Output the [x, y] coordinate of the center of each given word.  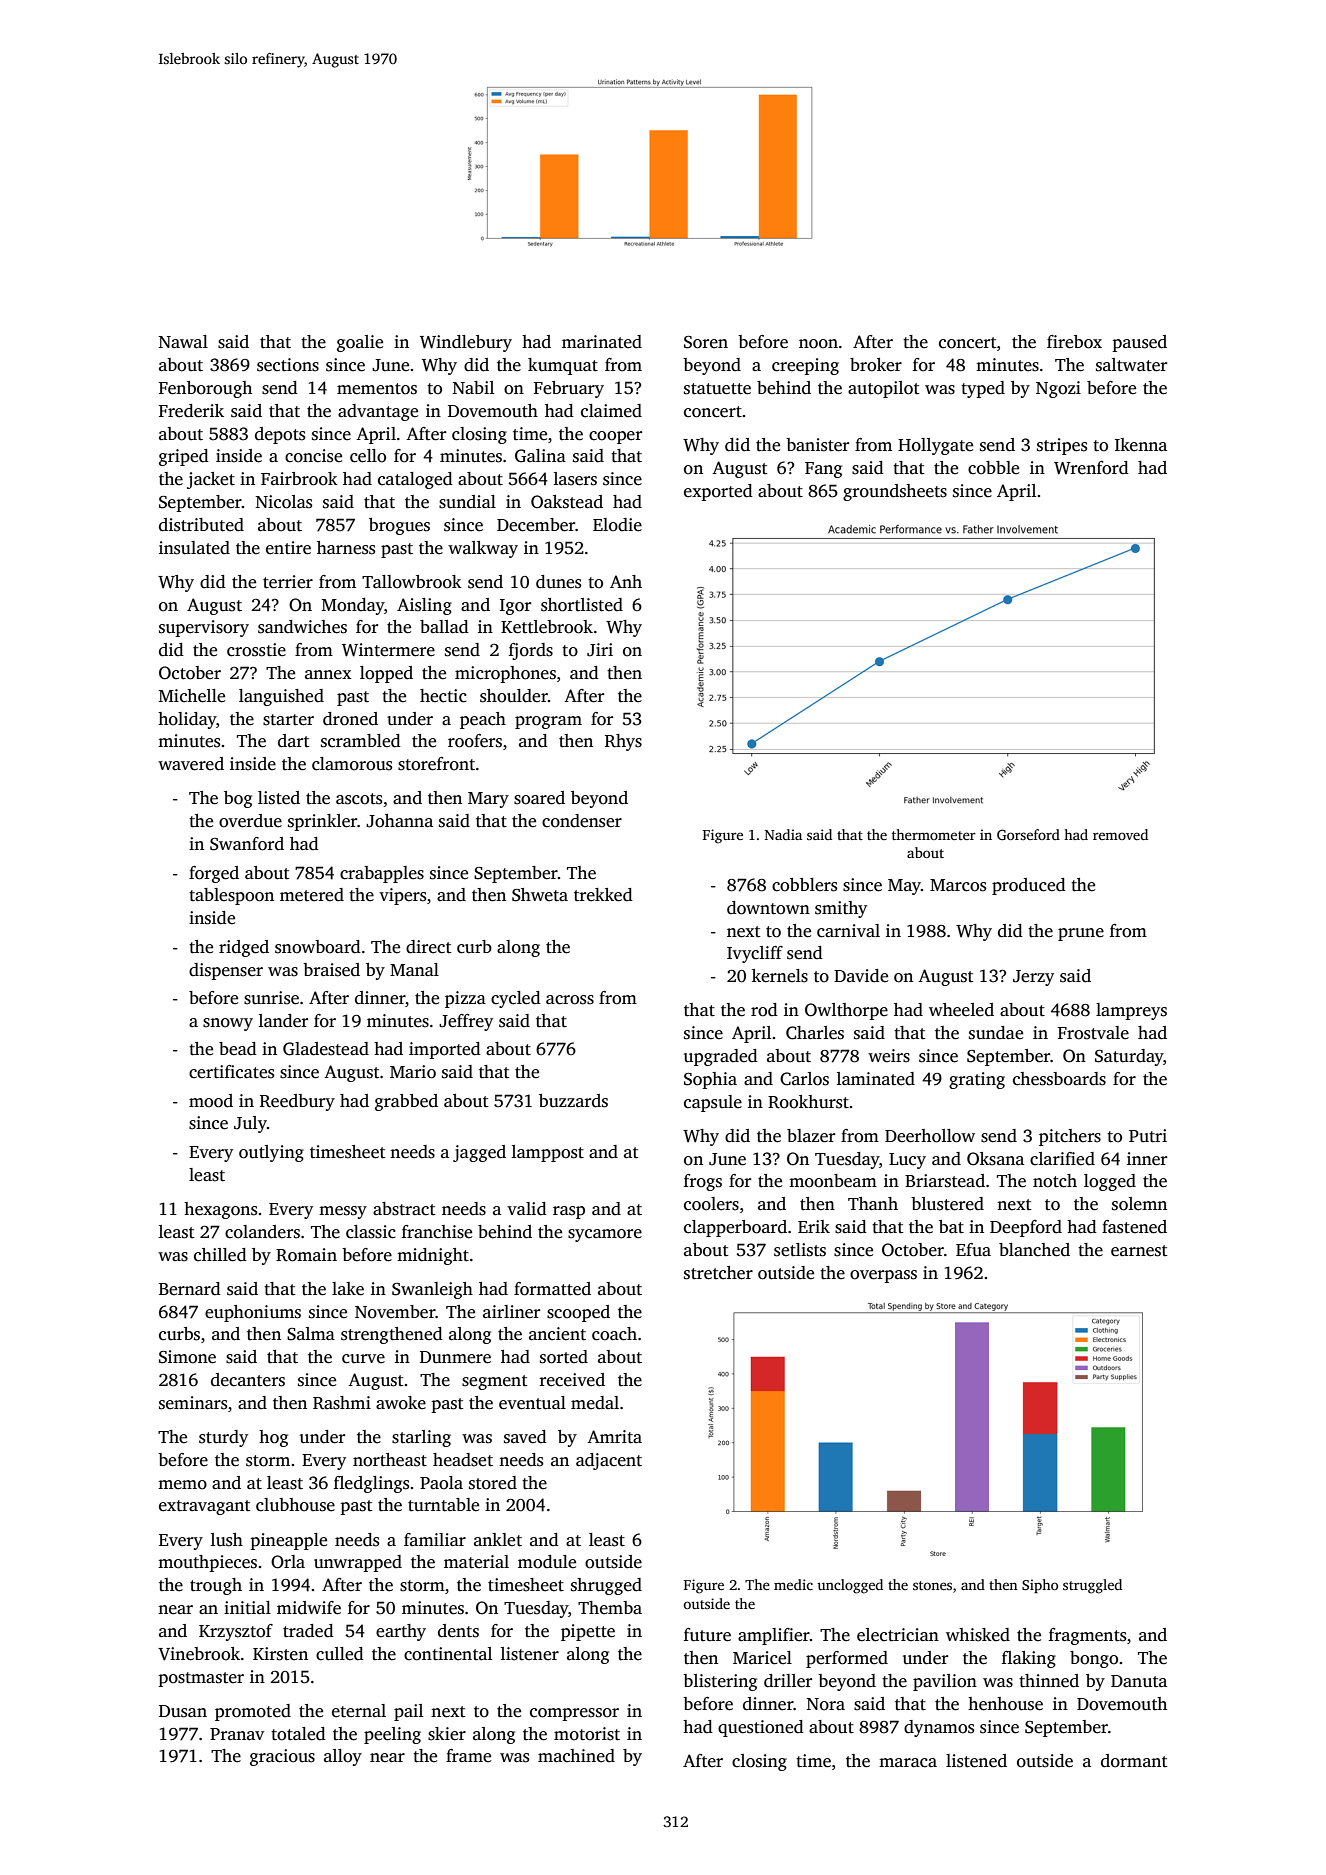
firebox [1074, 342]
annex [328, 675]
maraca [908, 1763]
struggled [1092, 1586]
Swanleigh [432, 1290]
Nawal [183, 341]
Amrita [614, 1437]
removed [1120, 834]
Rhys [623, 742]
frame [468, 1756]
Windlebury [466, 343]
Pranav [237, 1734]
